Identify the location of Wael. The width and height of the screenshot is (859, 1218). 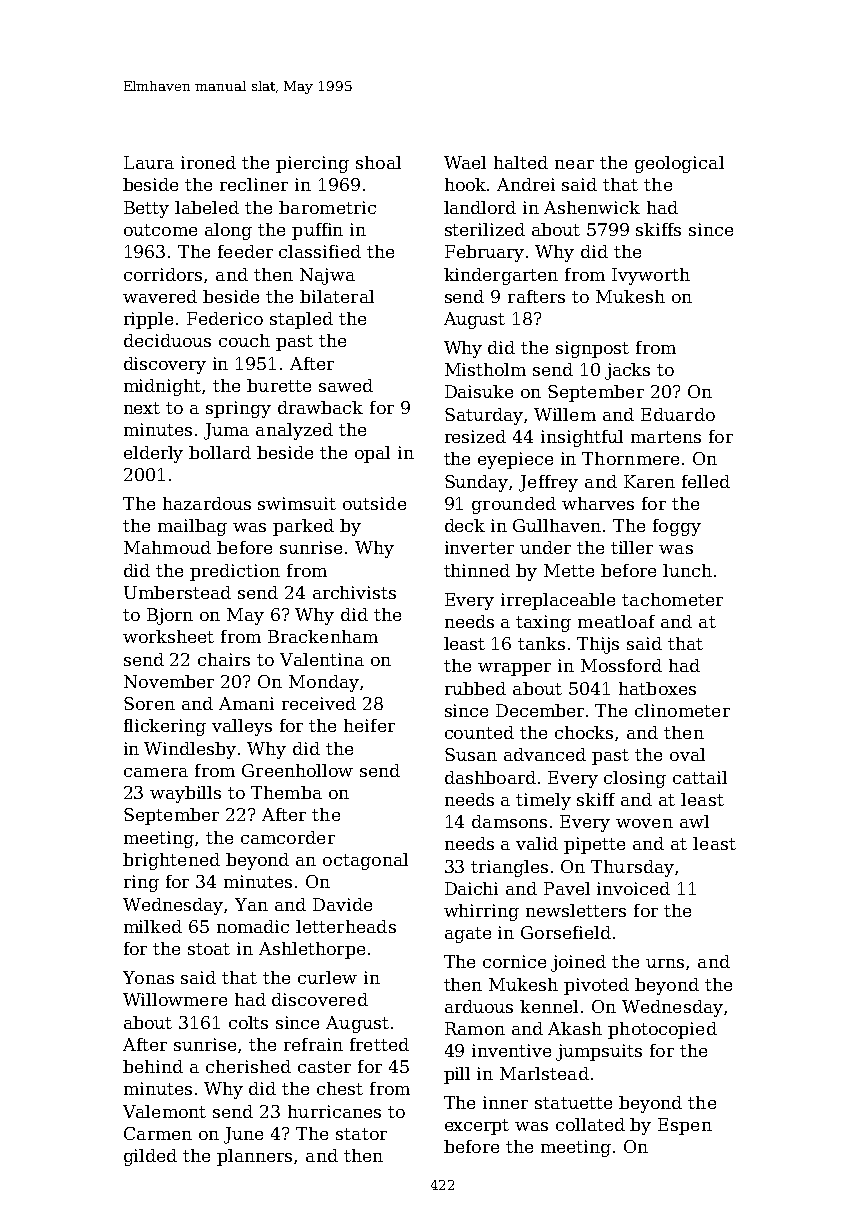
(465, 162).
